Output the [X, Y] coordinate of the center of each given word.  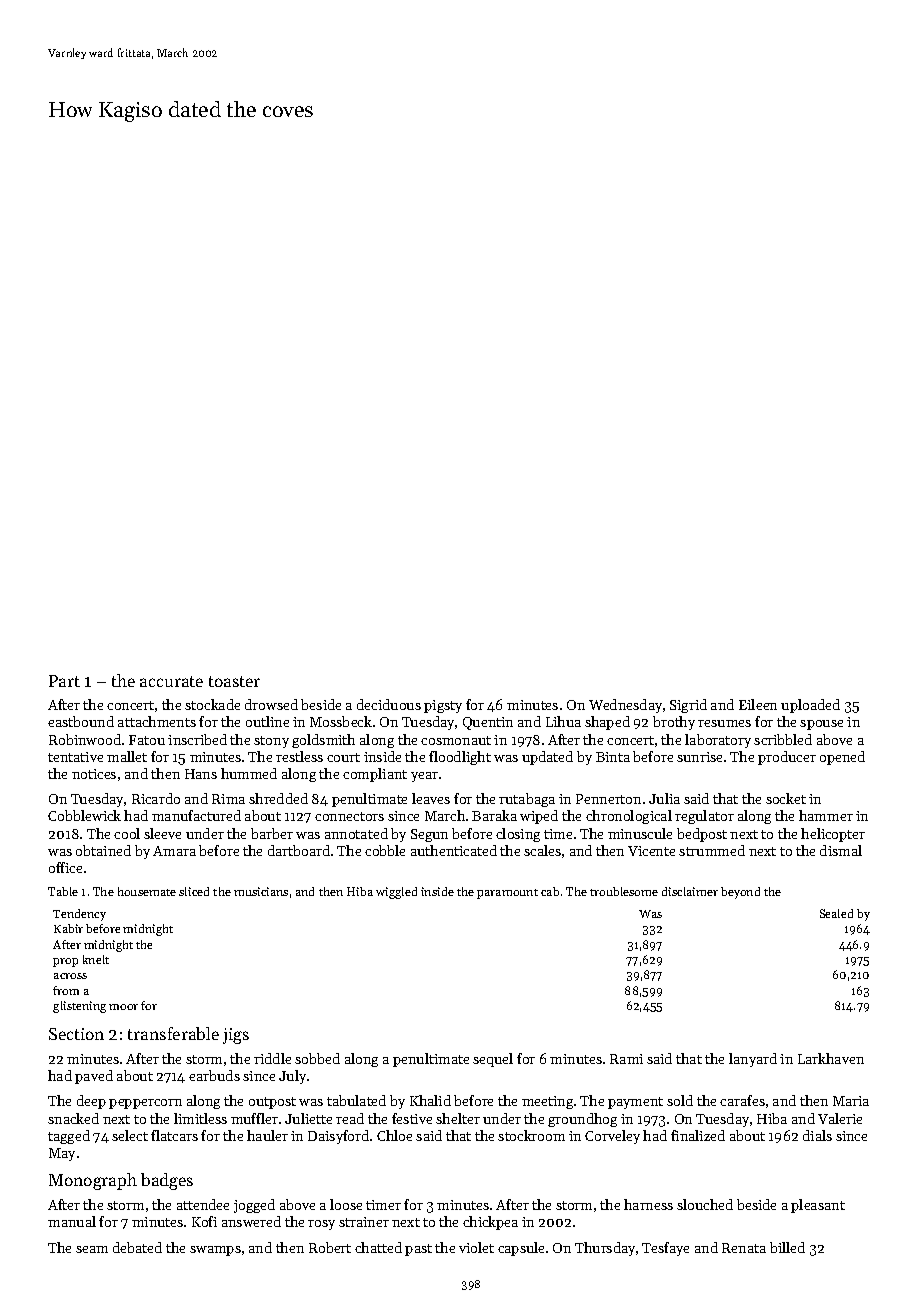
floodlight [460, 758]
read [350, 1118]
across [70, 976]
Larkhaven [831, 1058]
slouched [705, 1204]
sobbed [317, 1058]
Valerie [840, 1118]
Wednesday [625, 706]
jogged [254, 1206]
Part [64, 681]
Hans [201, 774]
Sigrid [688, 706]
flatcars [174, 1135]
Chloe [394, 1135]
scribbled [783, 739]
